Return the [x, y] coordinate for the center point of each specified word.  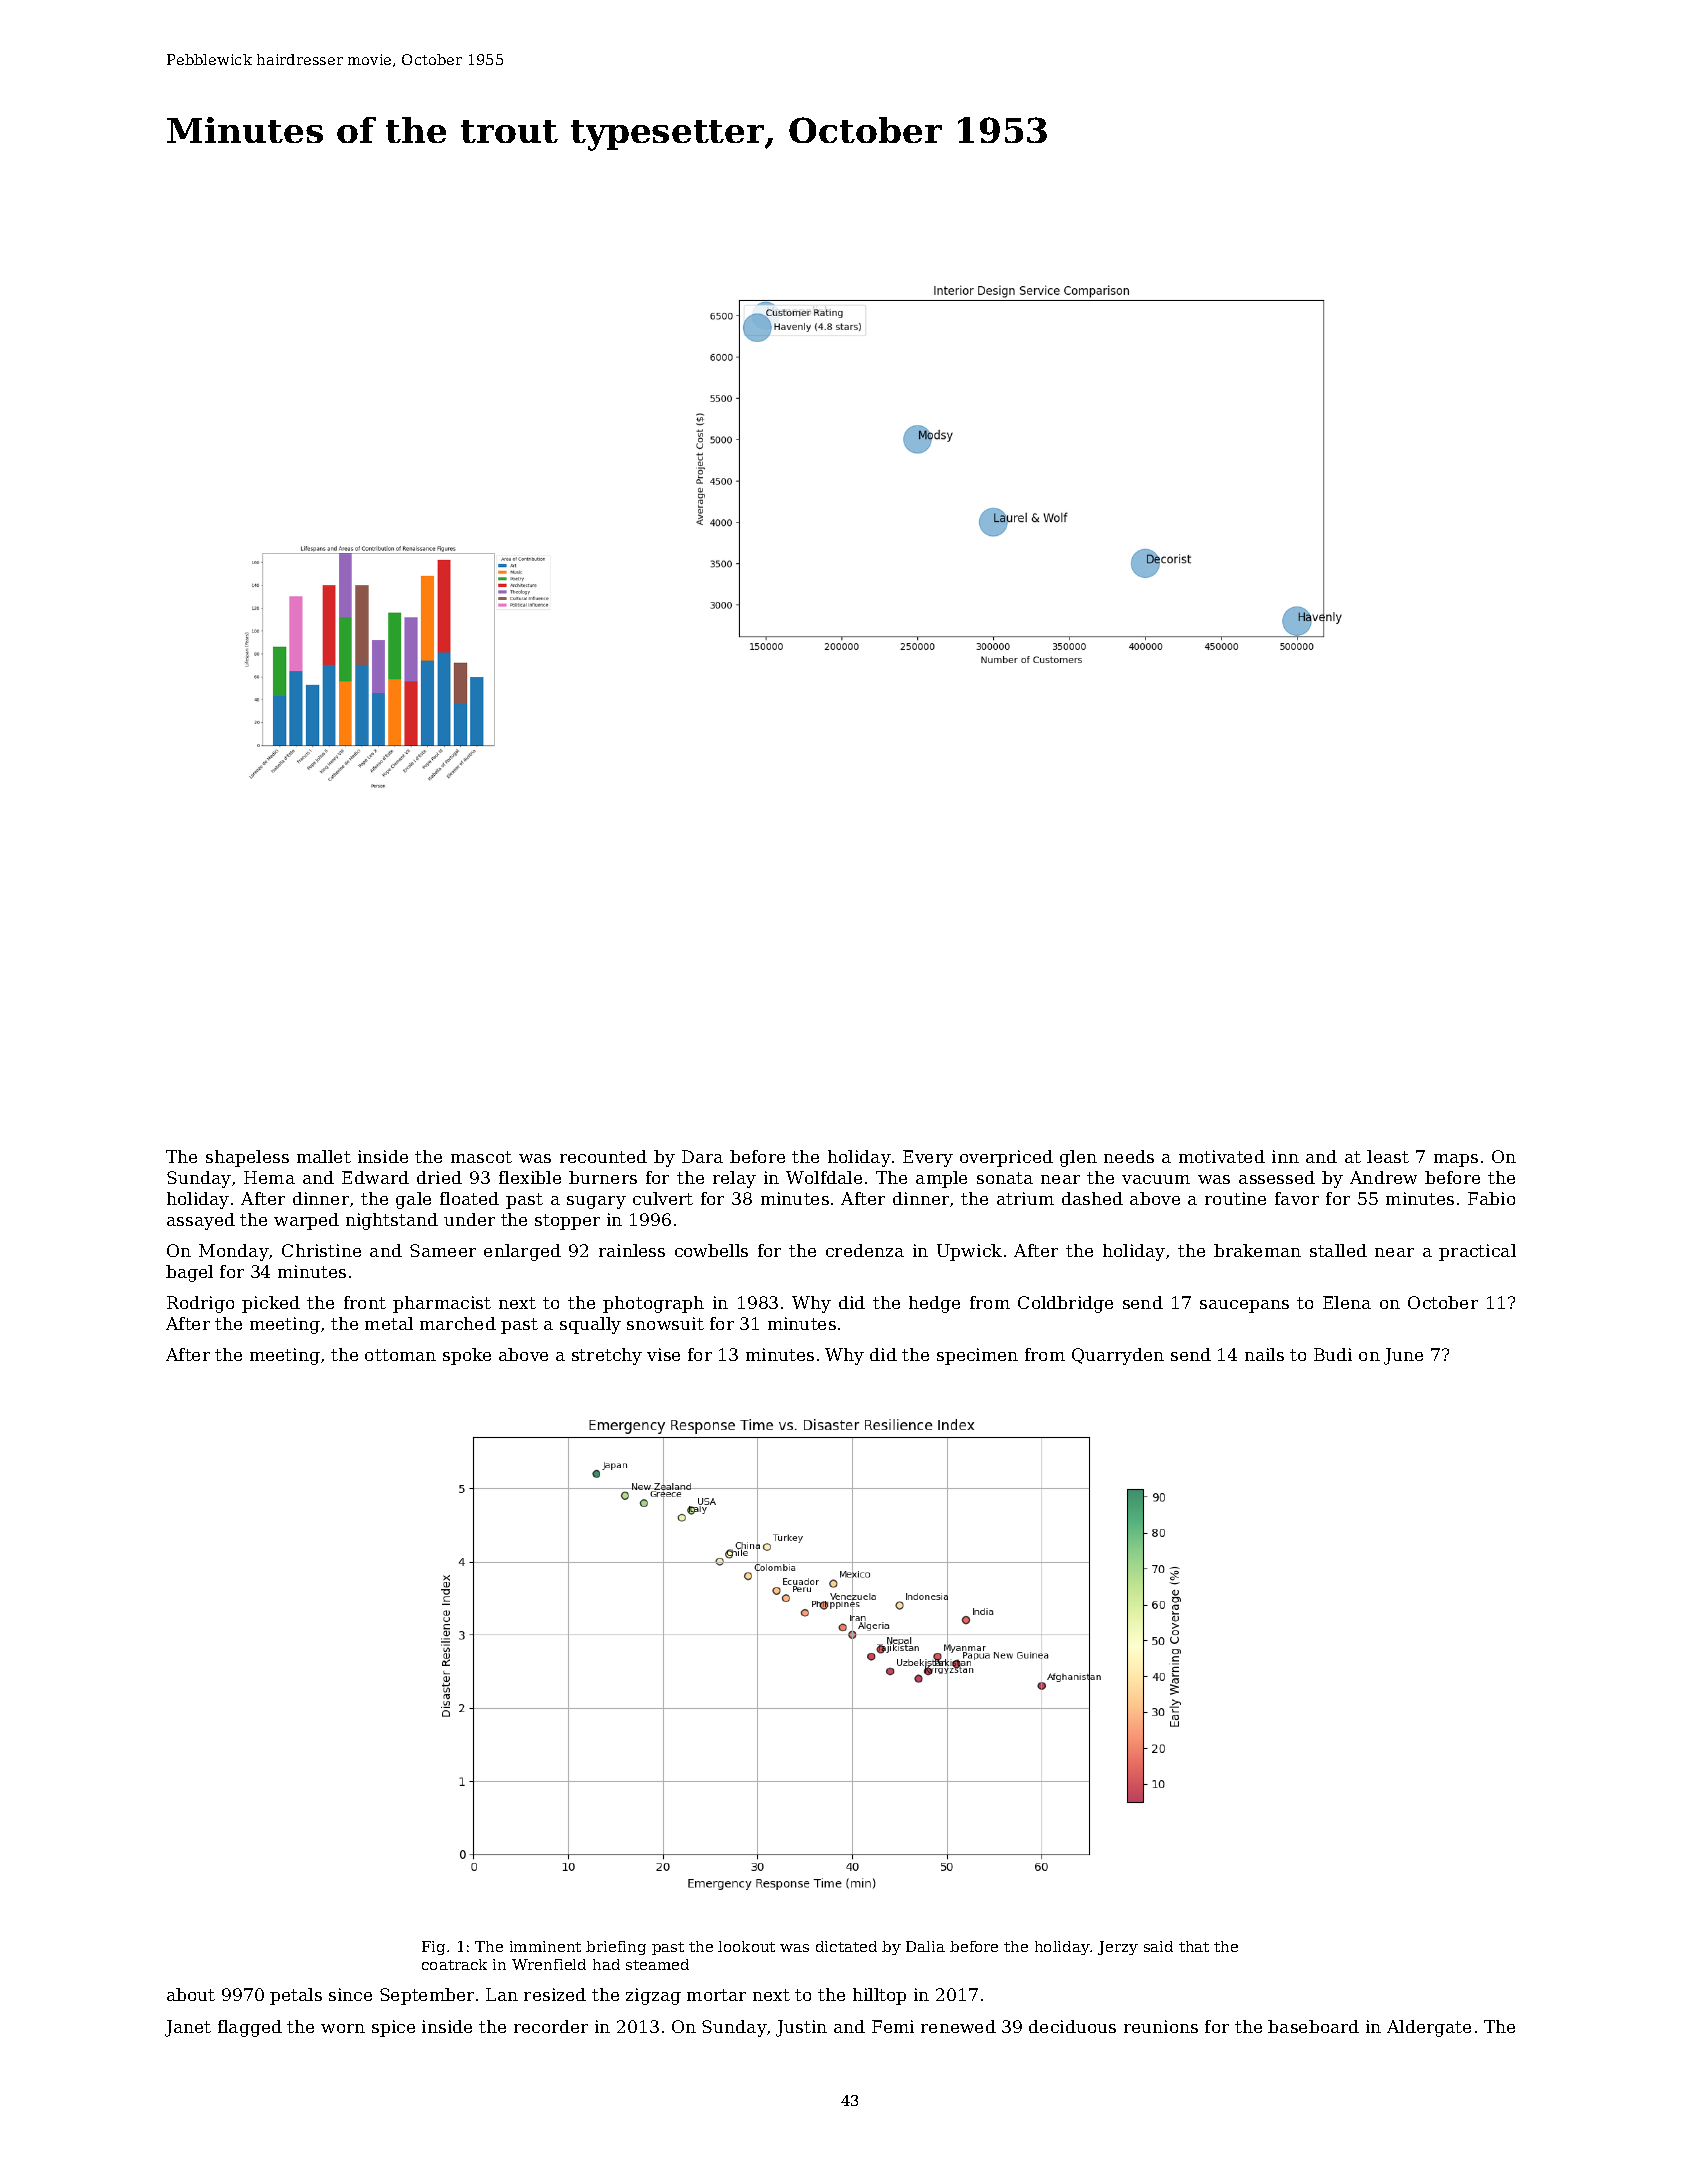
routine [1235, 1198]
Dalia [925, 1946]
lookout [746, 1946]
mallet [324, 1156]
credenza [865, 1250]
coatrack [454, 1964]
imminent [545, 1946]
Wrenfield [549, 1964]
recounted [603, 1156]
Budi [1333, 1354]
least [1388, 1156]
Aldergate [1429, 2028]
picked [271, 1304]
